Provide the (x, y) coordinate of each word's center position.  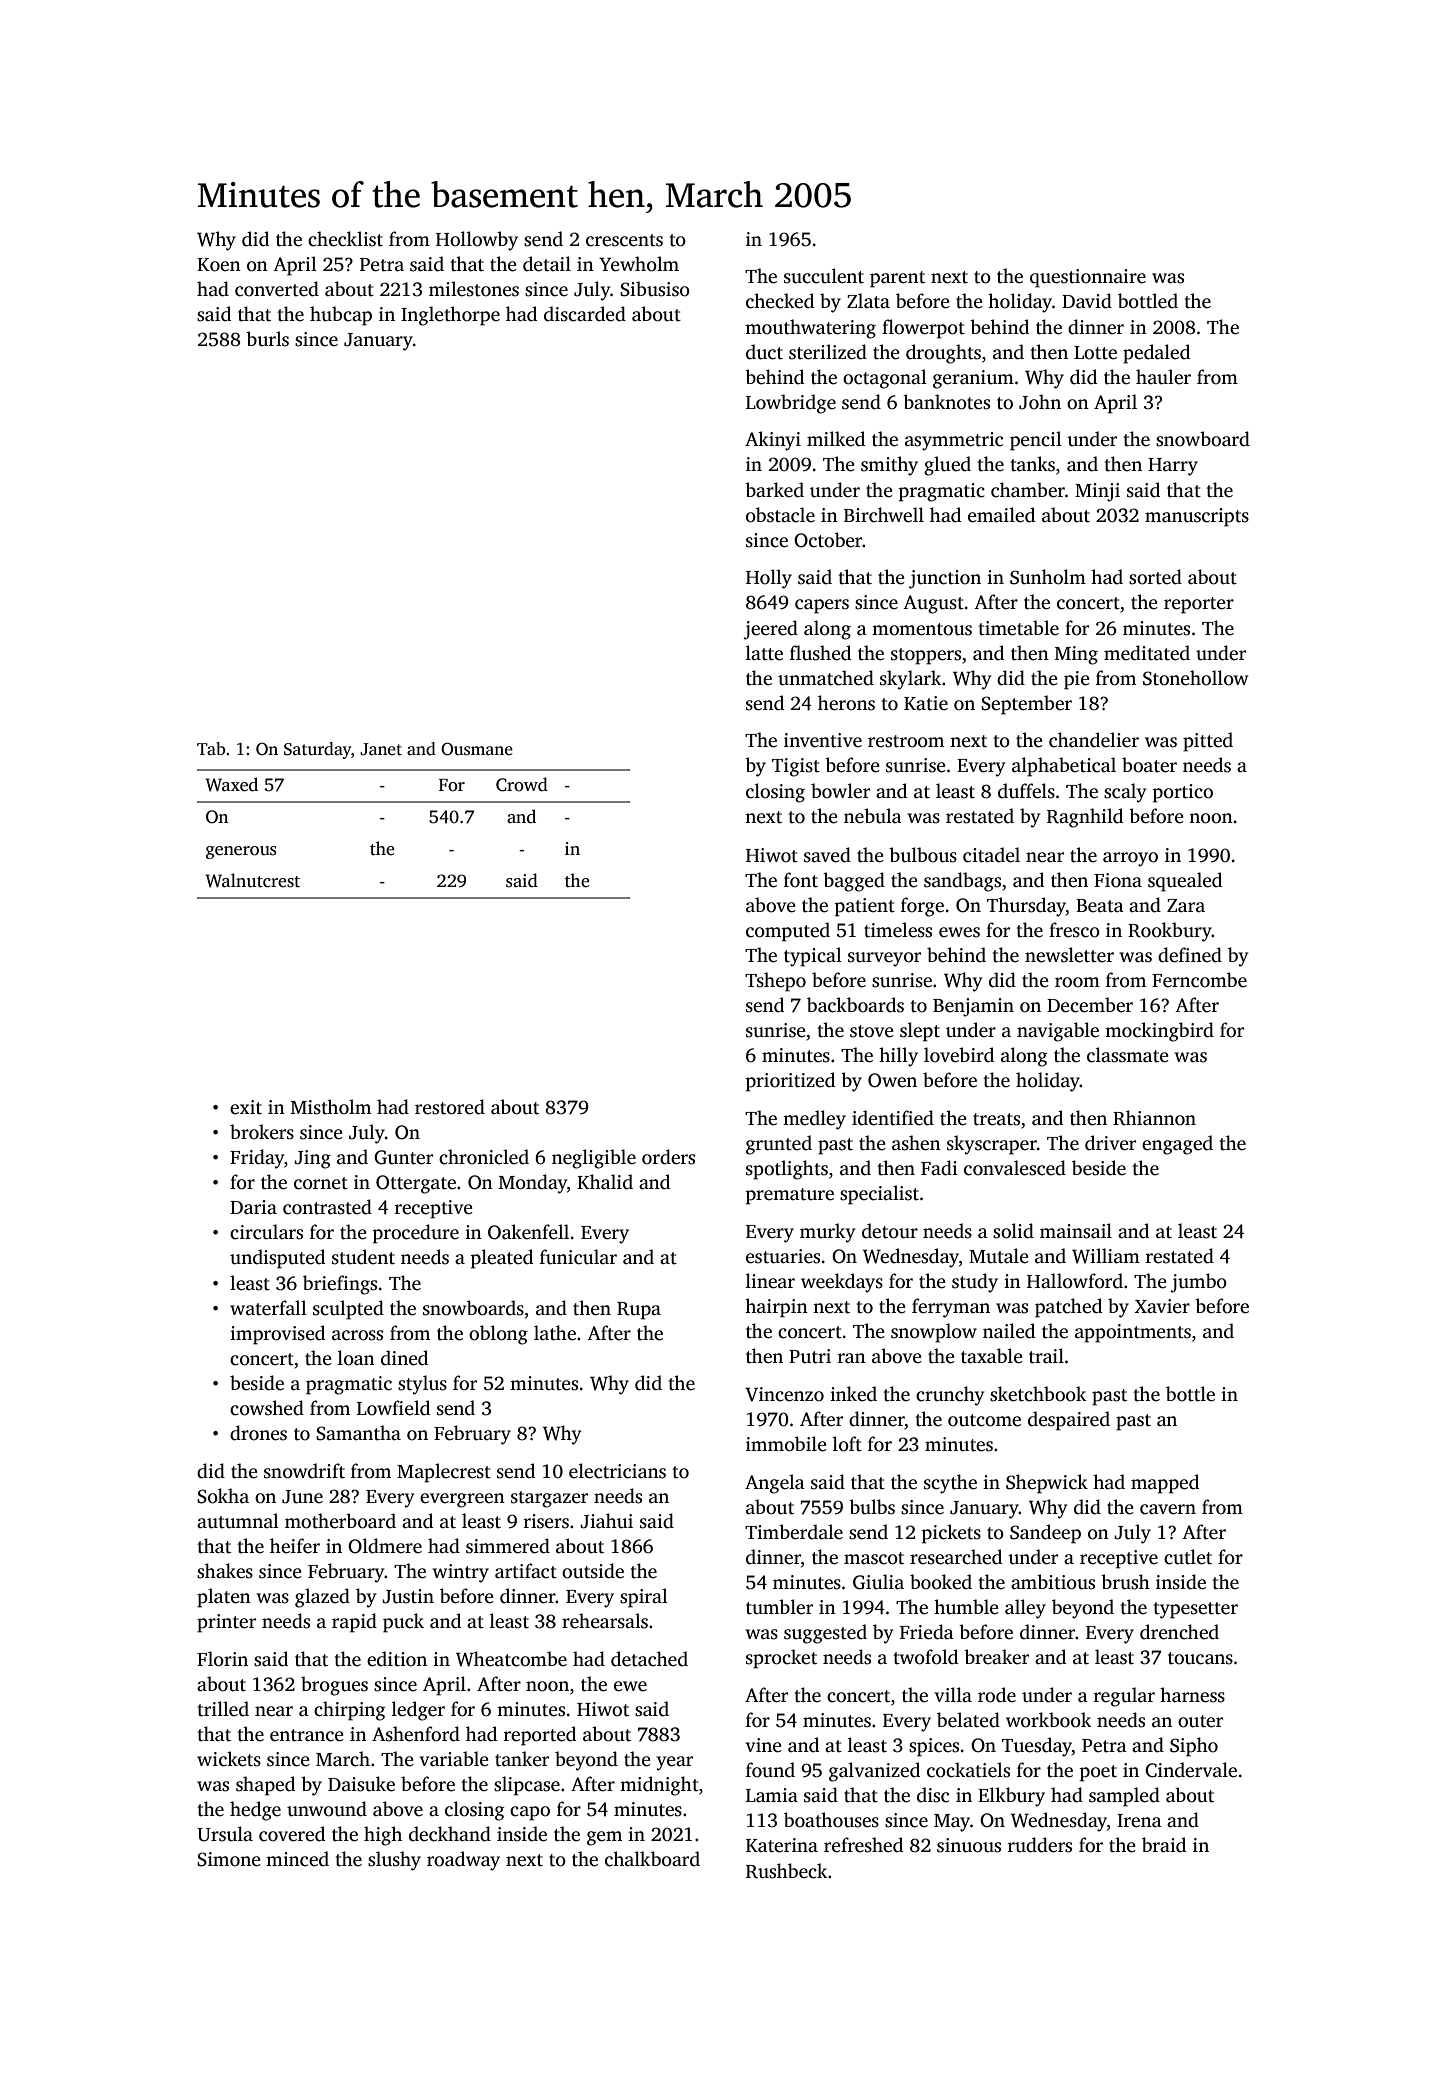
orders (668, 1157)
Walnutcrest (252, 880)
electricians (617, 1471)
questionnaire (1088, 278)
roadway (463, 1861)
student (363, 1257)
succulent (824, 276)
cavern (1168, 1509)
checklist (345, 239)
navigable (1058, 1032)
